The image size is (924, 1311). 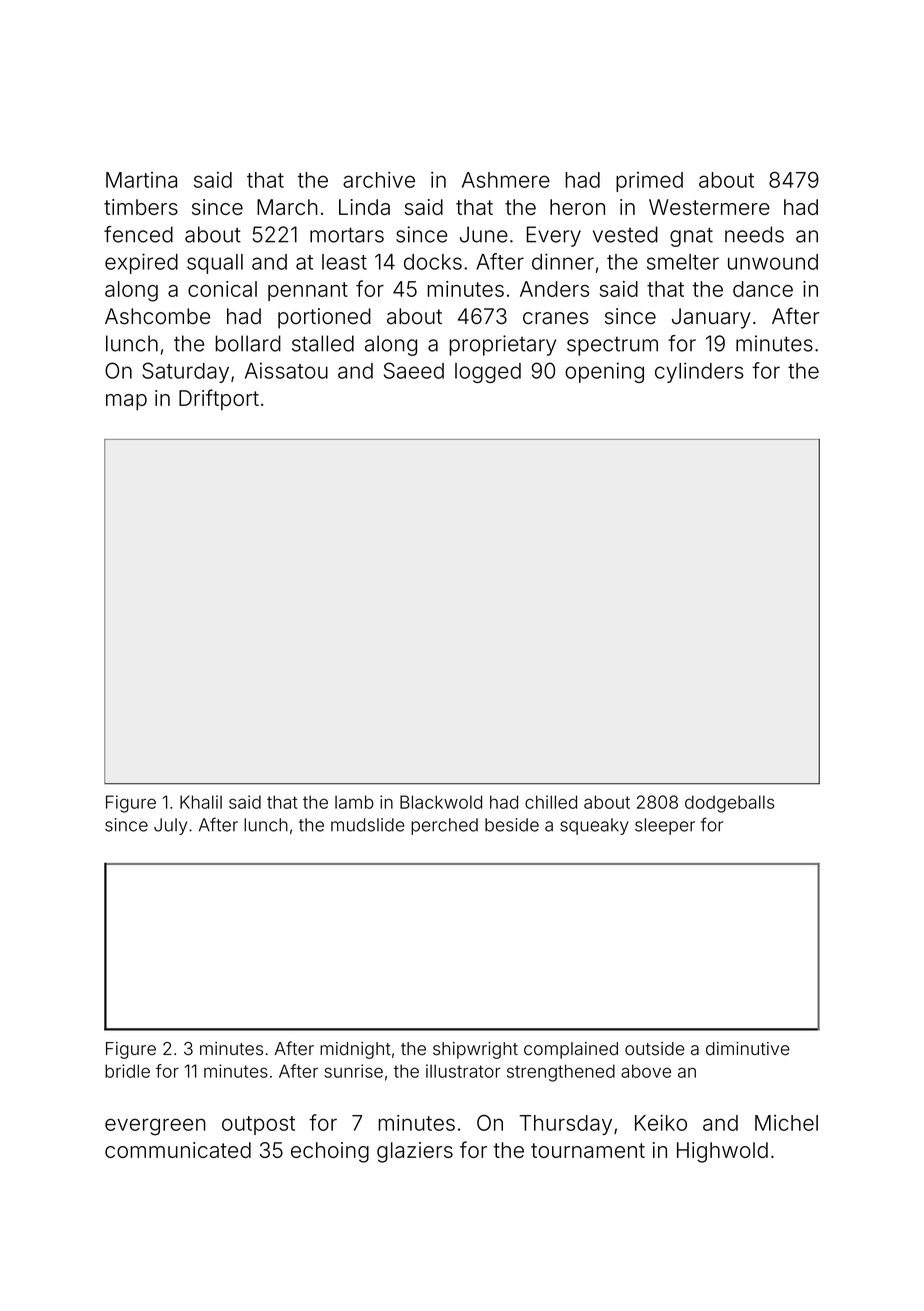 I want to click on dodgeballs, so click(x=729, y=804).
